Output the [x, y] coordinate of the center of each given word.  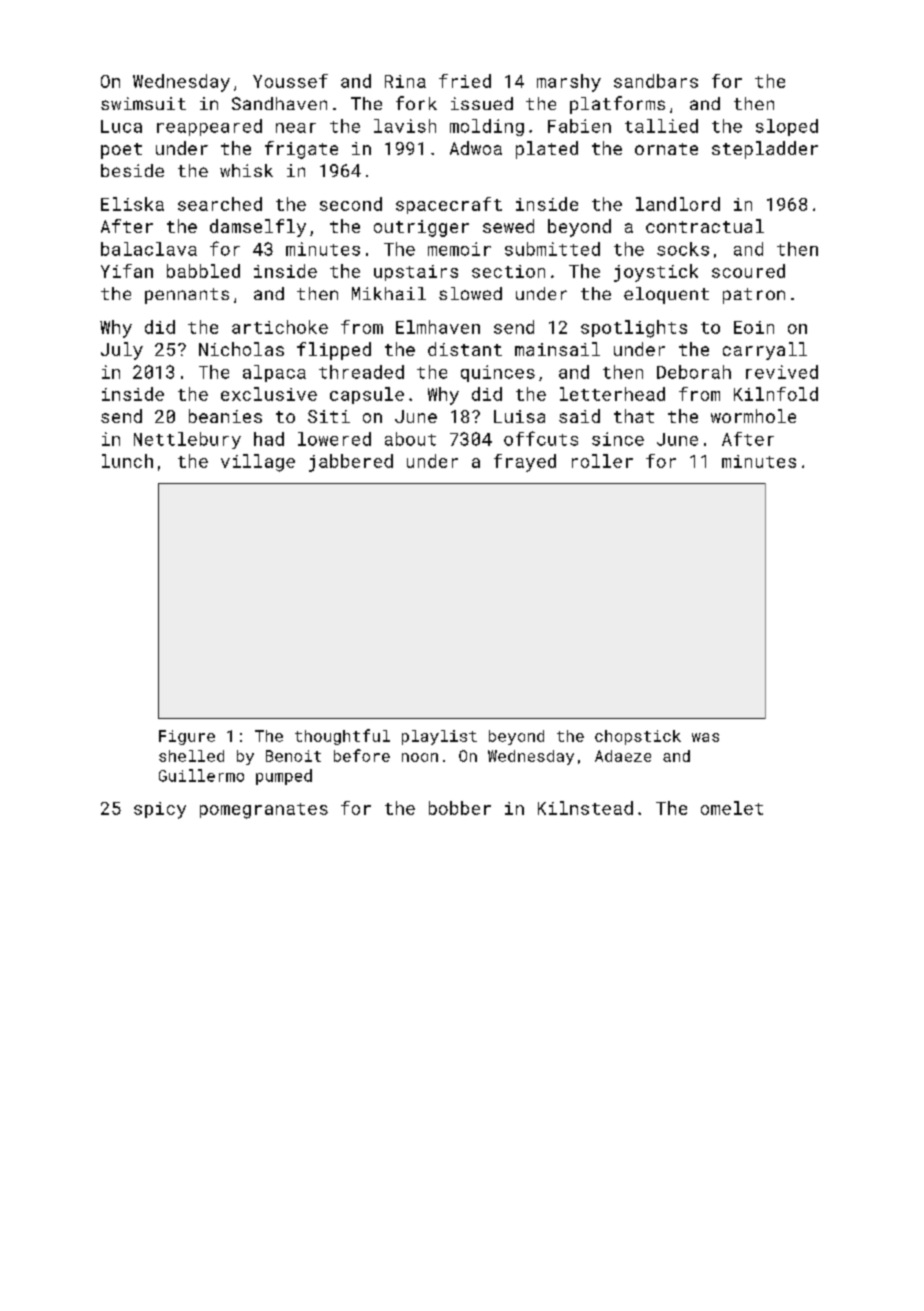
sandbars [656, 81]
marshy [569, 83]
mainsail [557, 349]
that [634, 416]
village [258, 463]
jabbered [351, 463]
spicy [160, 810]
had [269, 439]
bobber [460, 808]
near [296, 128]
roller [602, 461]
